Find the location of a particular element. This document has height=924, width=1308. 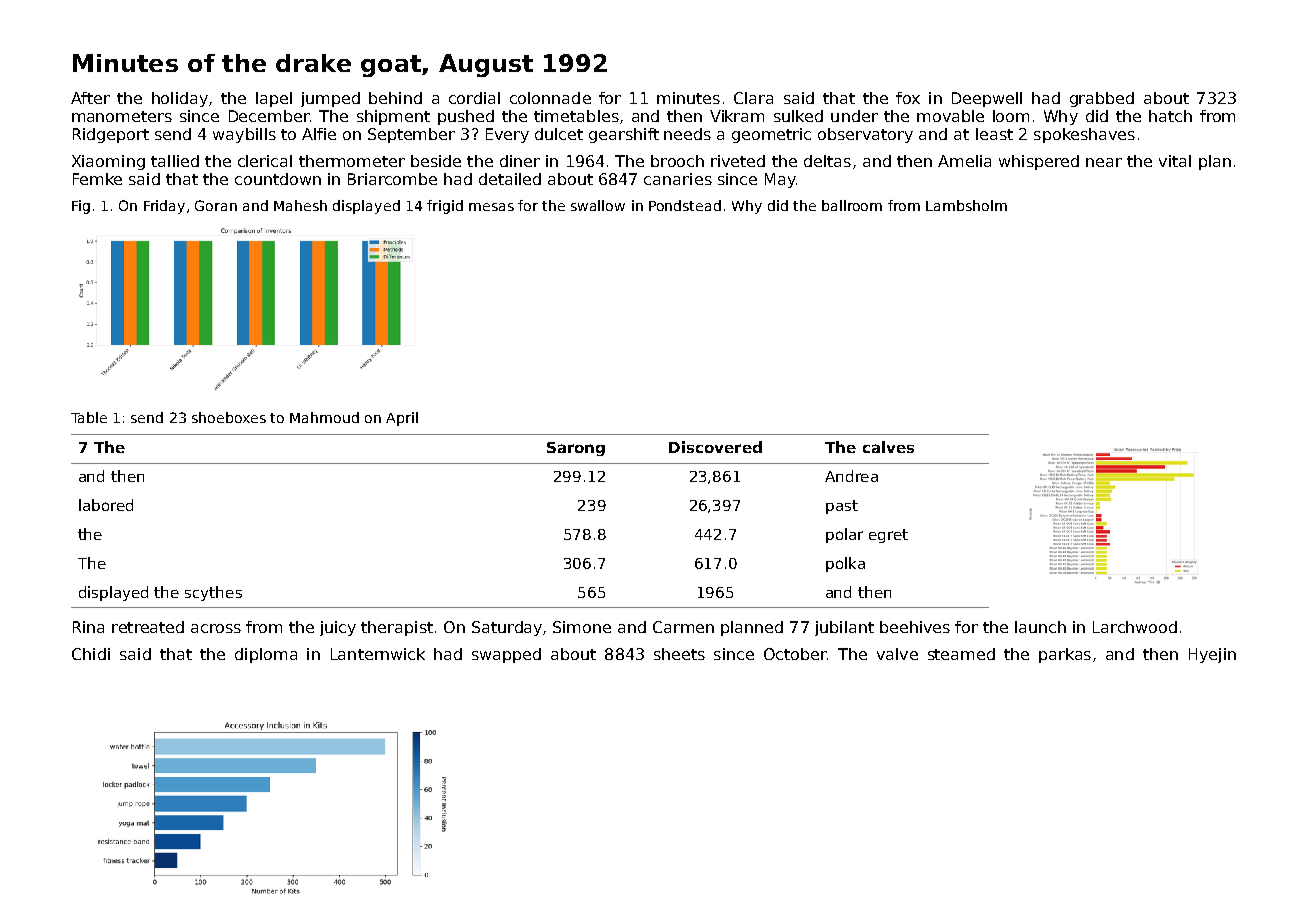

Andrea is located at coordinates (851, 476).
